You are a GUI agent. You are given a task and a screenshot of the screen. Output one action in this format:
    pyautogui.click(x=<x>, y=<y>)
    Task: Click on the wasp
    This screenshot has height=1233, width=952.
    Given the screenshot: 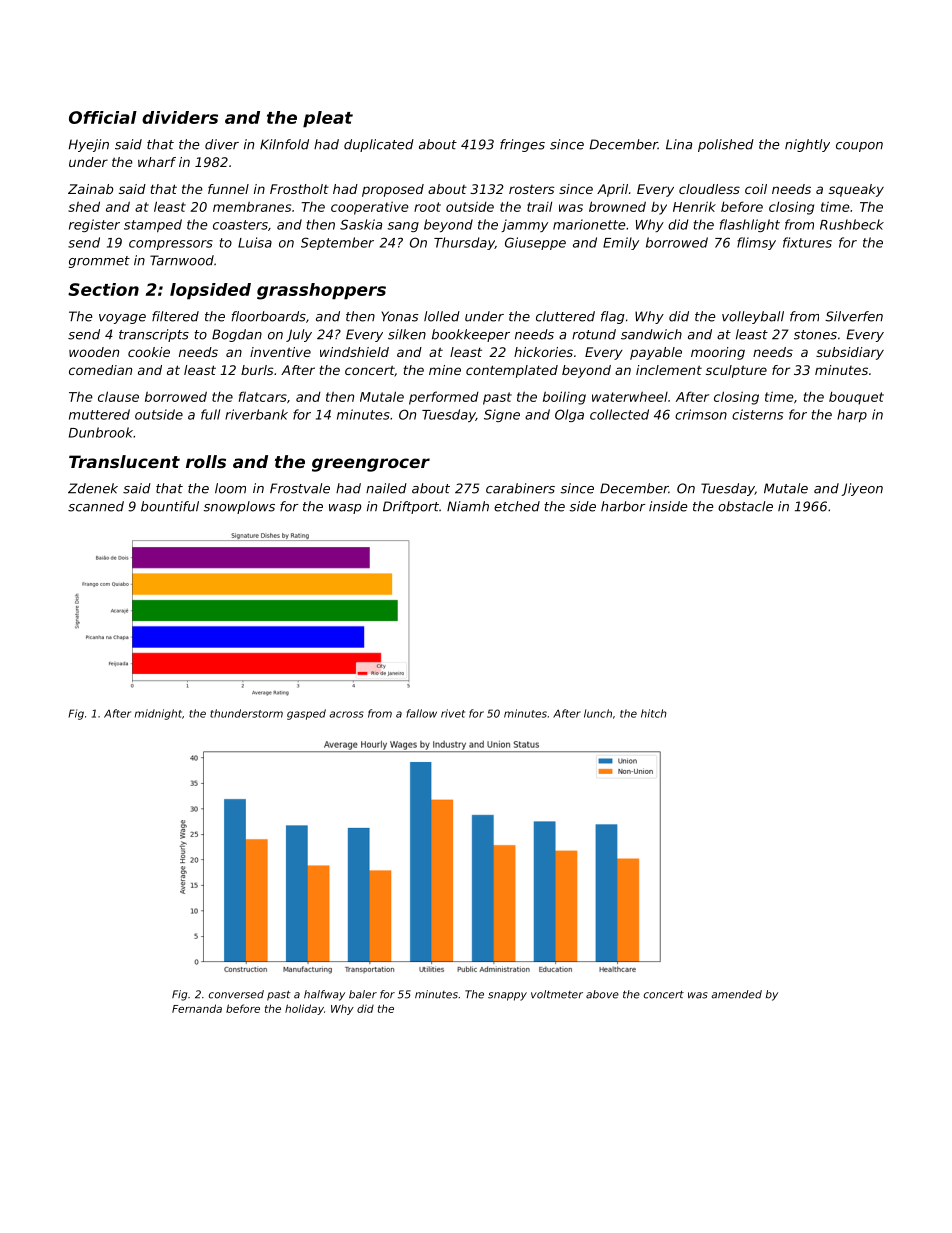 What is the action you would take?
    pyautogui.click(x=345, y=509)
